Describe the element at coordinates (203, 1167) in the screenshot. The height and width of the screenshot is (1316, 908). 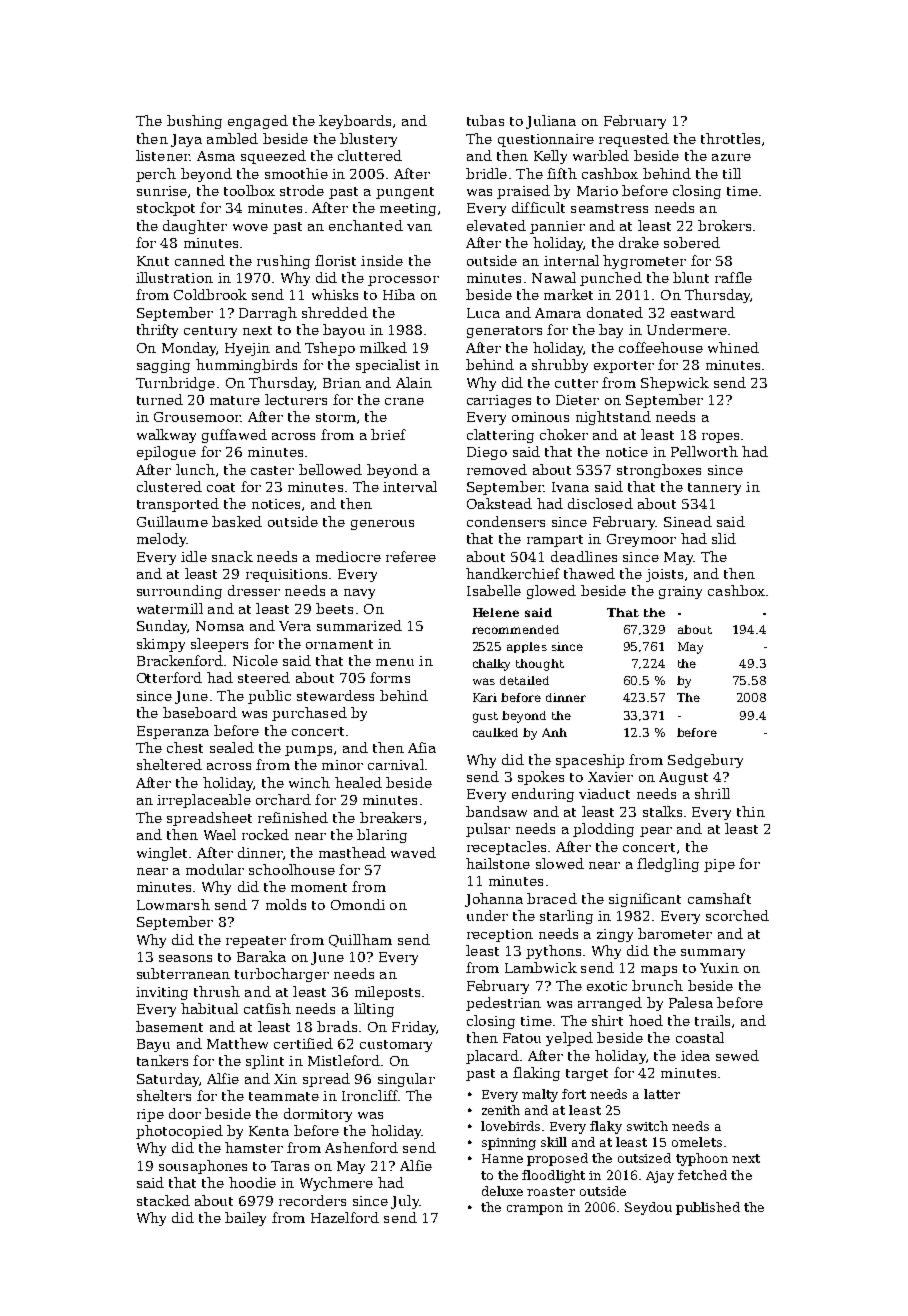
I see `sousaphones` at that location.
